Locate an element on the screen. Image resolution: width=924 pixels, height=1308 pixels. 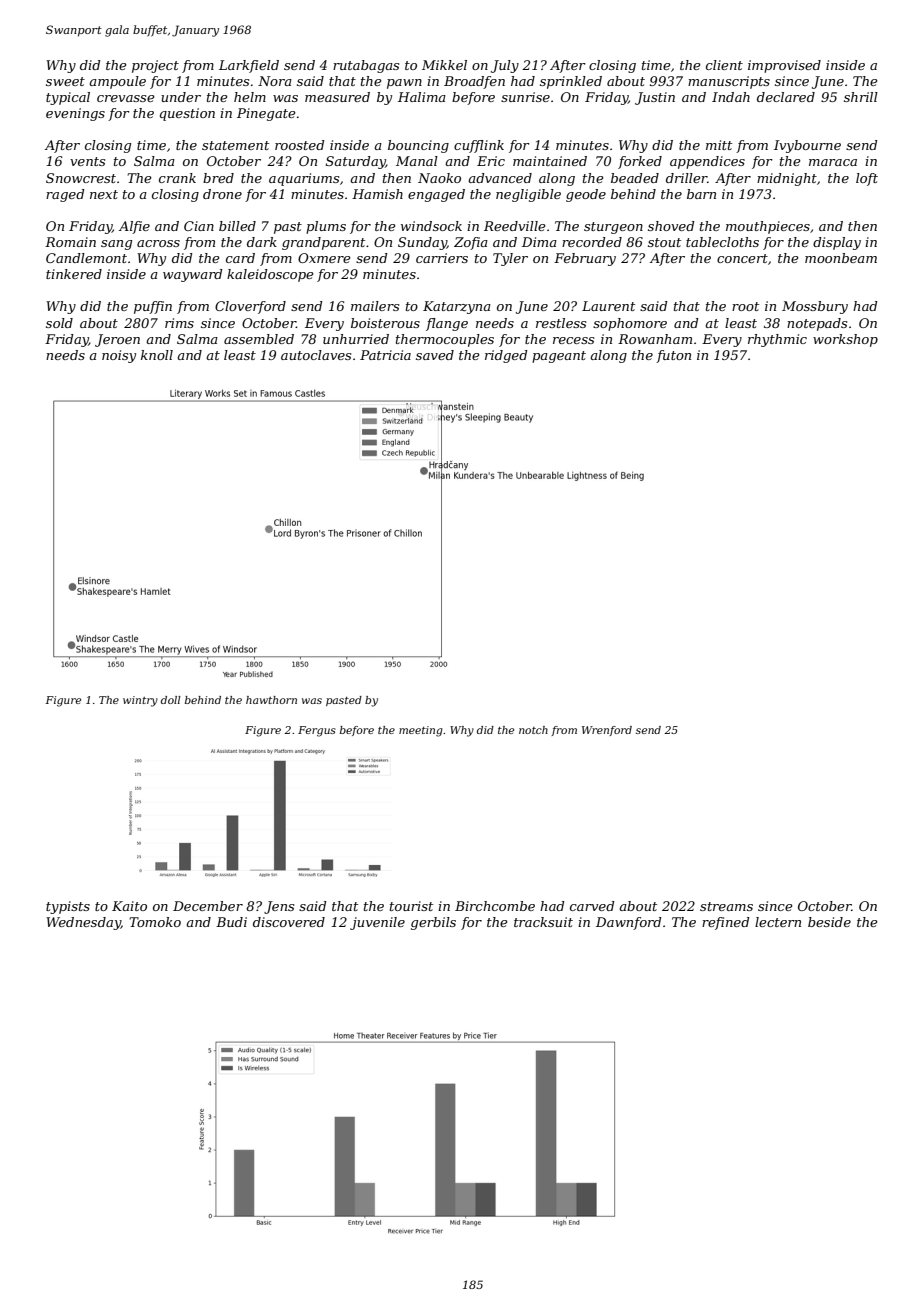
statement is located at coordinates (235, 145).
